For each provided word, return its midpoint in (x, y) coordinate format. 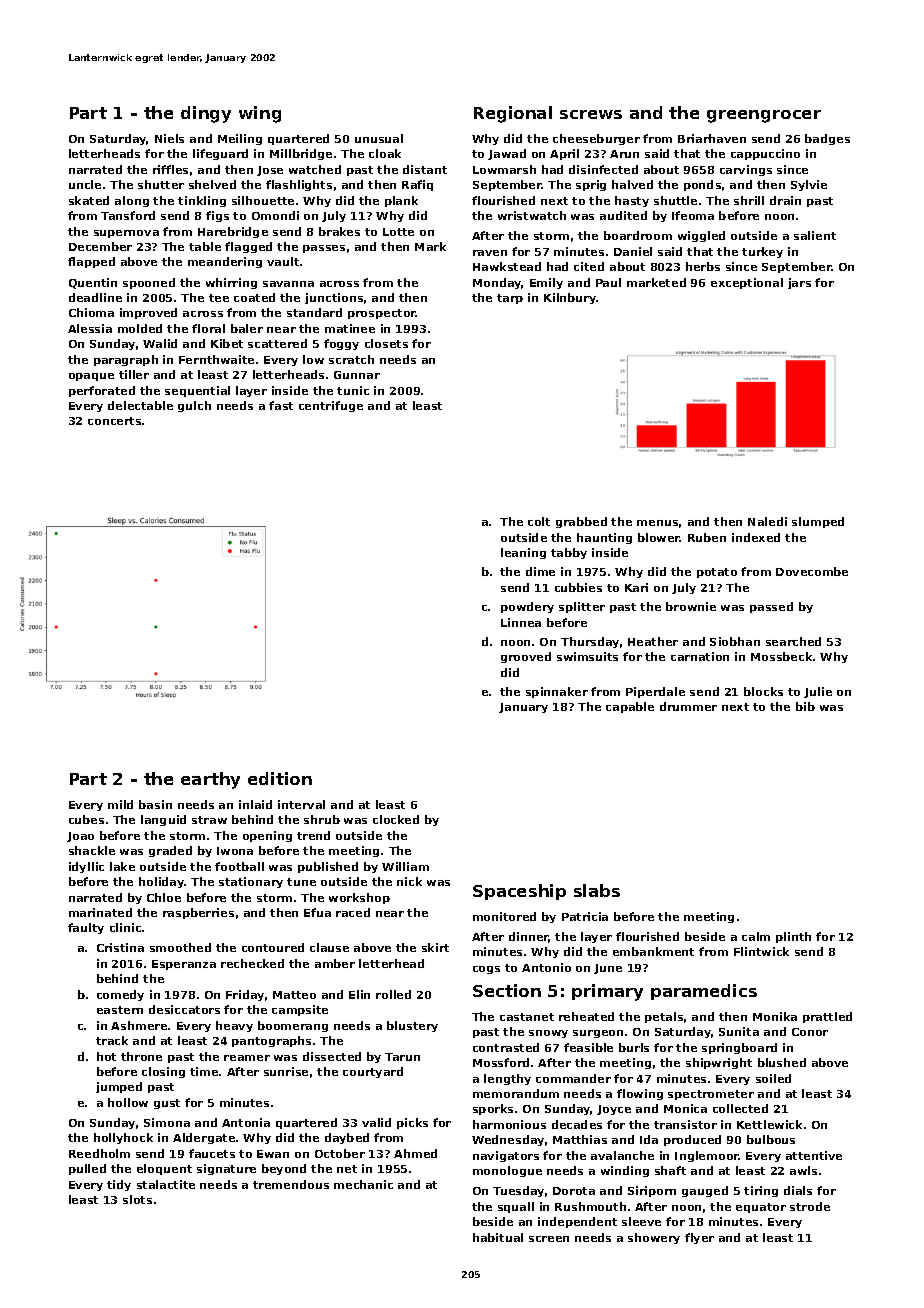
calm (756, 936)
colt (539, 521)
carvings (746, 170)
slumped (818, 522)
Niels (169, 138)
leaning (523, 553)
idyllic (86, 867)
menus (657, 523)
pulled (87, 1169)
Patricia (585, 916)
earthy (210, 780)
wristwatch (532, 215)
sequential (197, 391)
